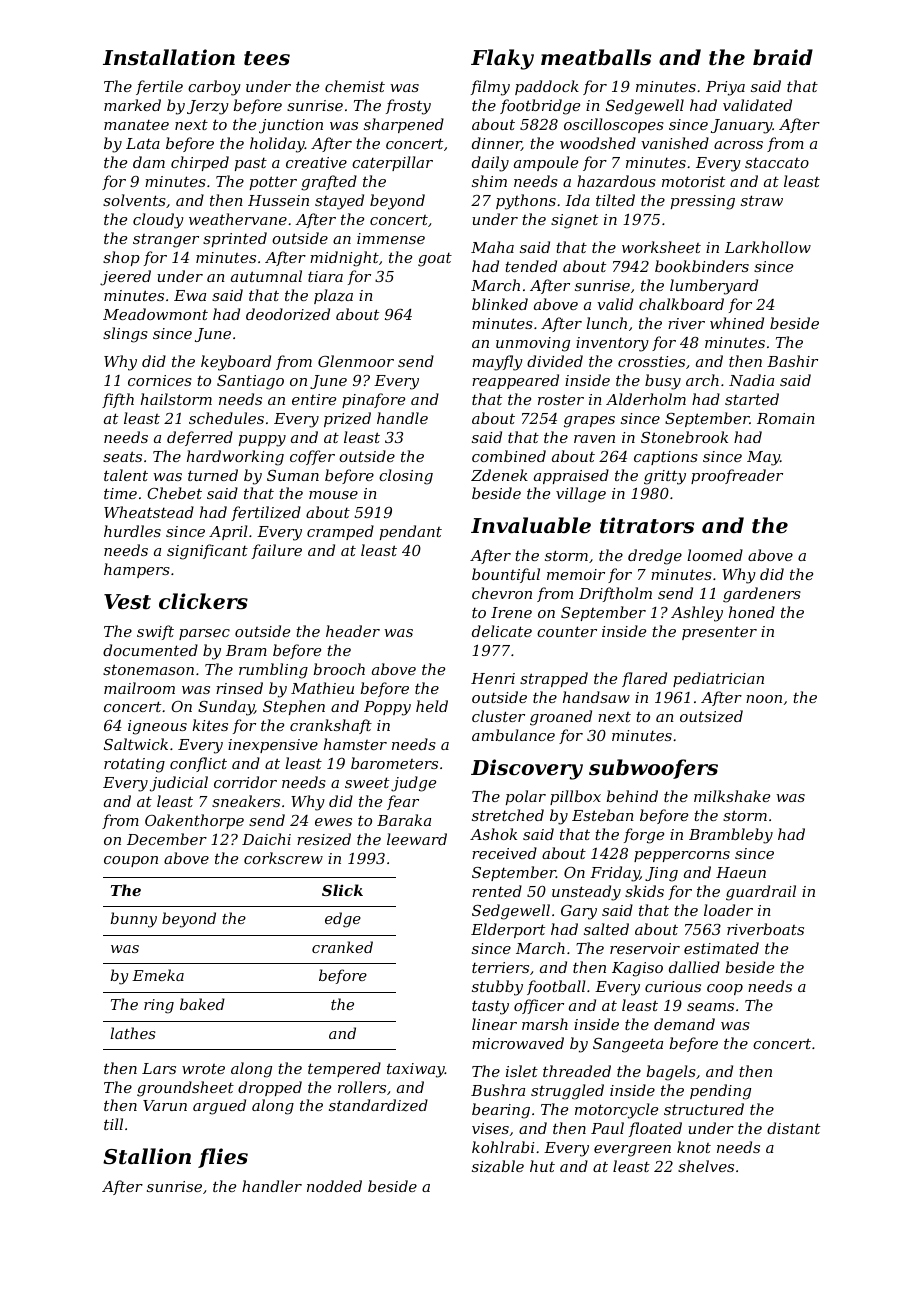 The image size is (924, 1308). Describe the element at coordinates (675, 143) in the screenshot. I see `vanished` at that location.
